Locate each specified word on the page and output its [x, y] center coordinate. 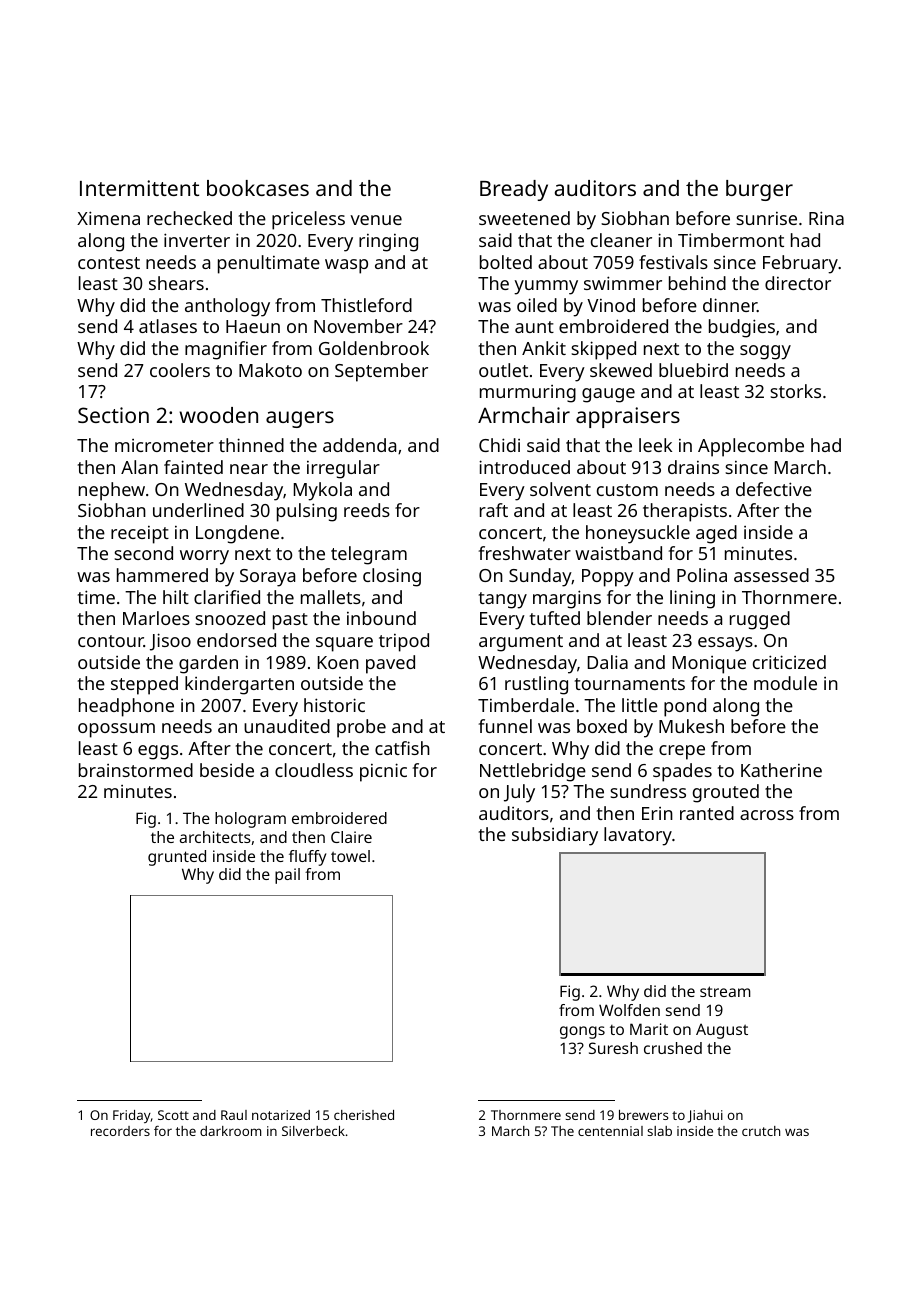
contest [109, 263]
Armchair [524, 415]
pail [287, 876]
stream [725, 991]
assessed [771, 575]
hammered [162, 575]
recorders [120, 1131]
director [798, 283]
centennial [610, 1131]
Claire [351, 837]
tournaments [630, 684]
